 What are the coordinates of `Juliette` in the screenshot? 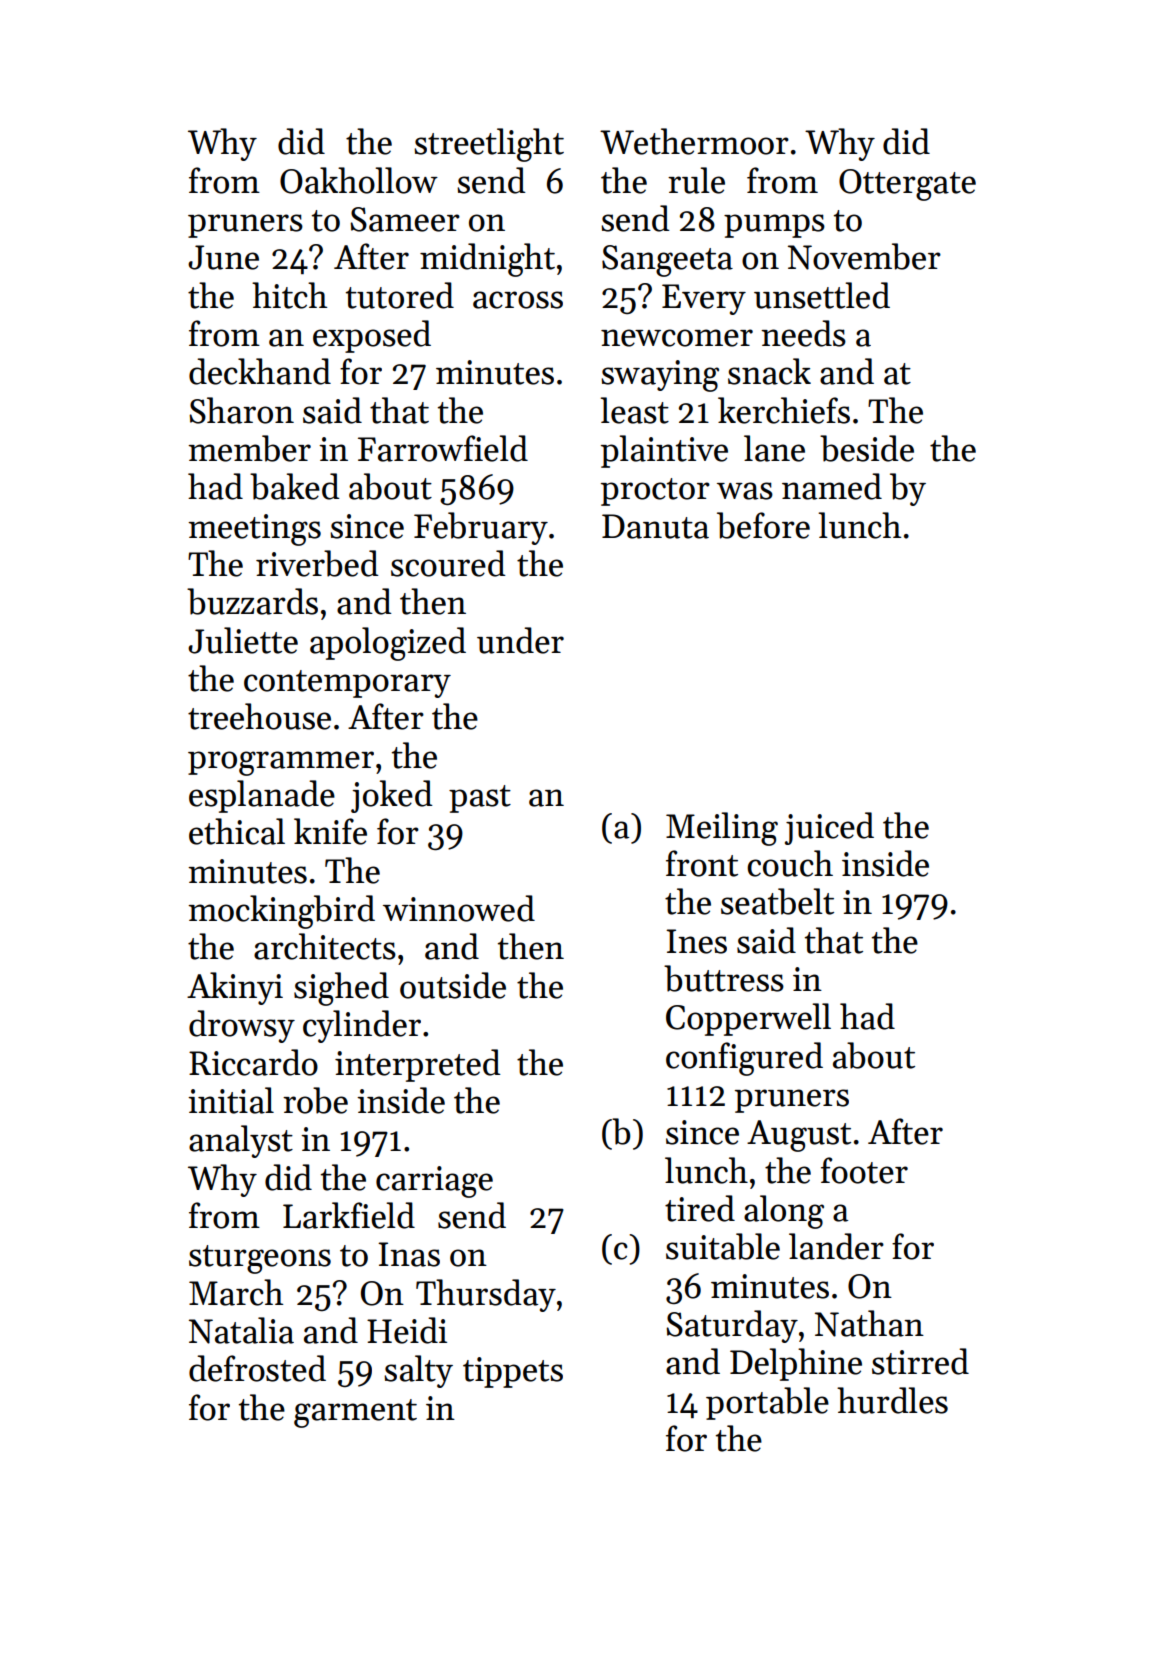 It's located at (243, 640).
